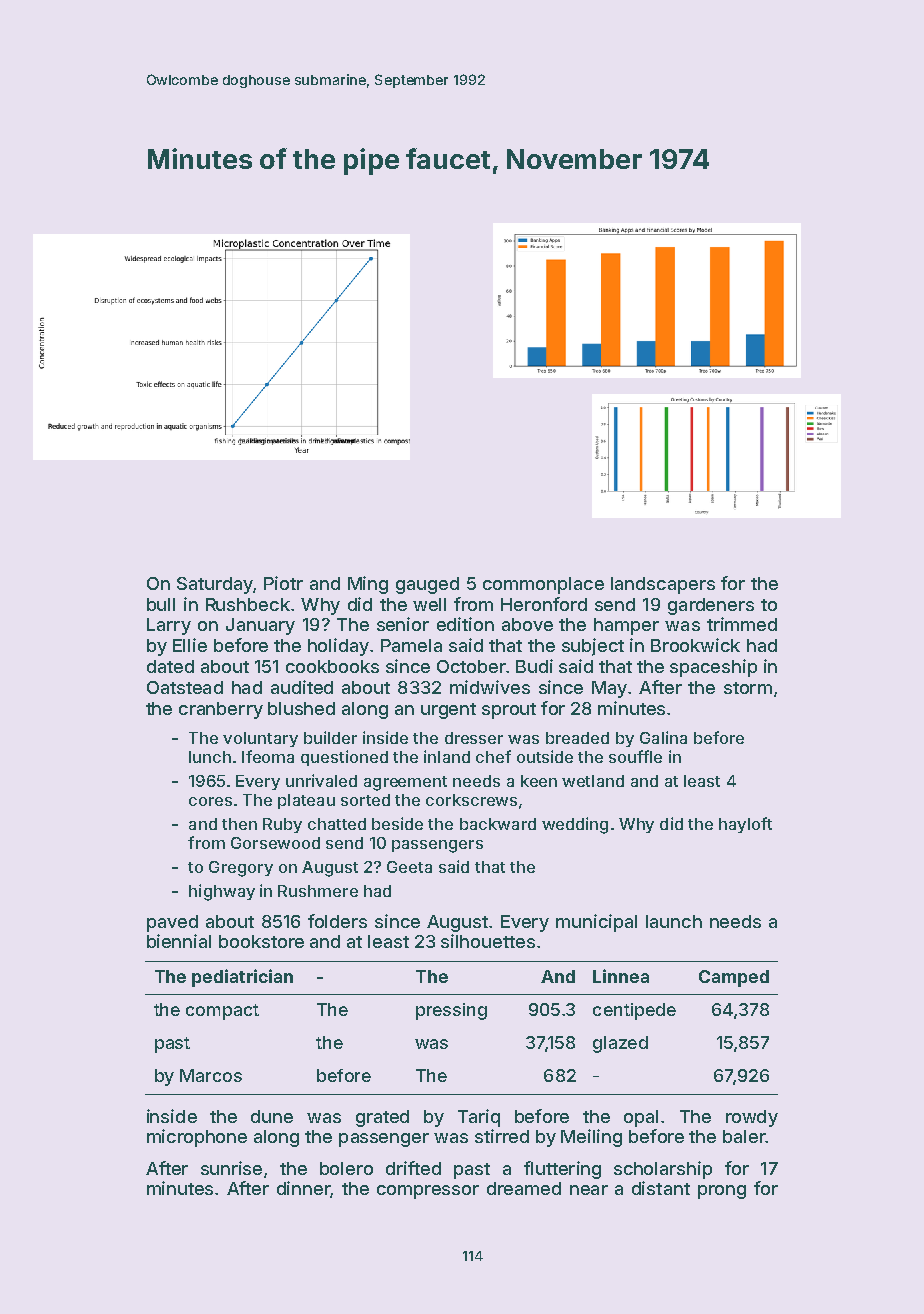  I want to click on hayloft, so click(745, 825).
